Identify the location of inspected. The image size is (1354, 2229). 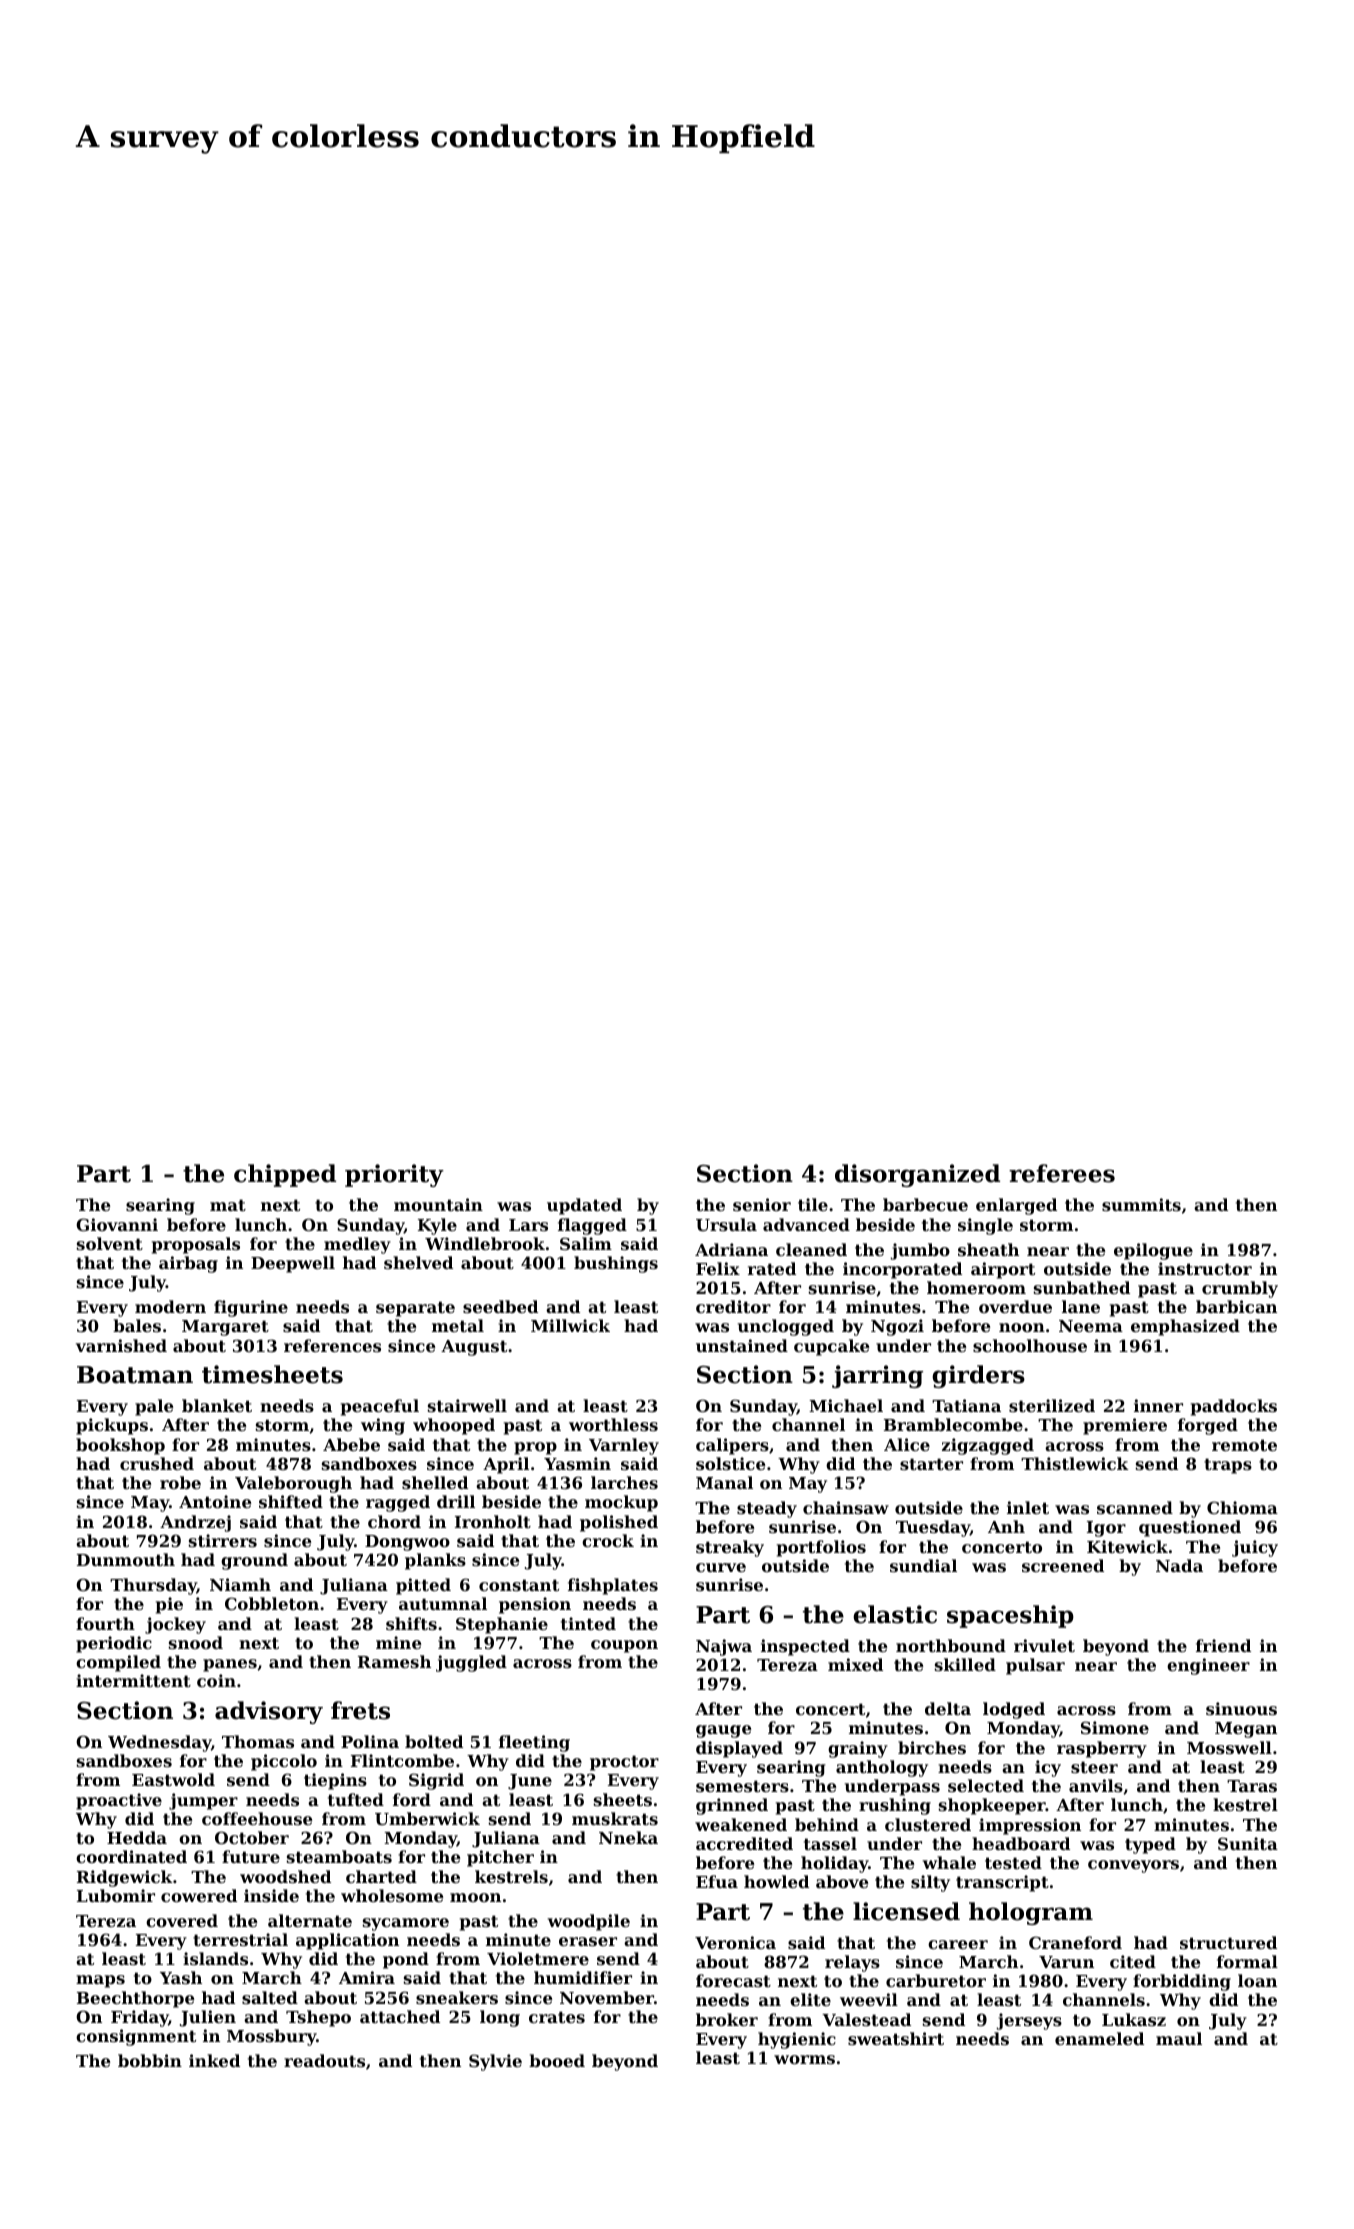
(805, 1647).
